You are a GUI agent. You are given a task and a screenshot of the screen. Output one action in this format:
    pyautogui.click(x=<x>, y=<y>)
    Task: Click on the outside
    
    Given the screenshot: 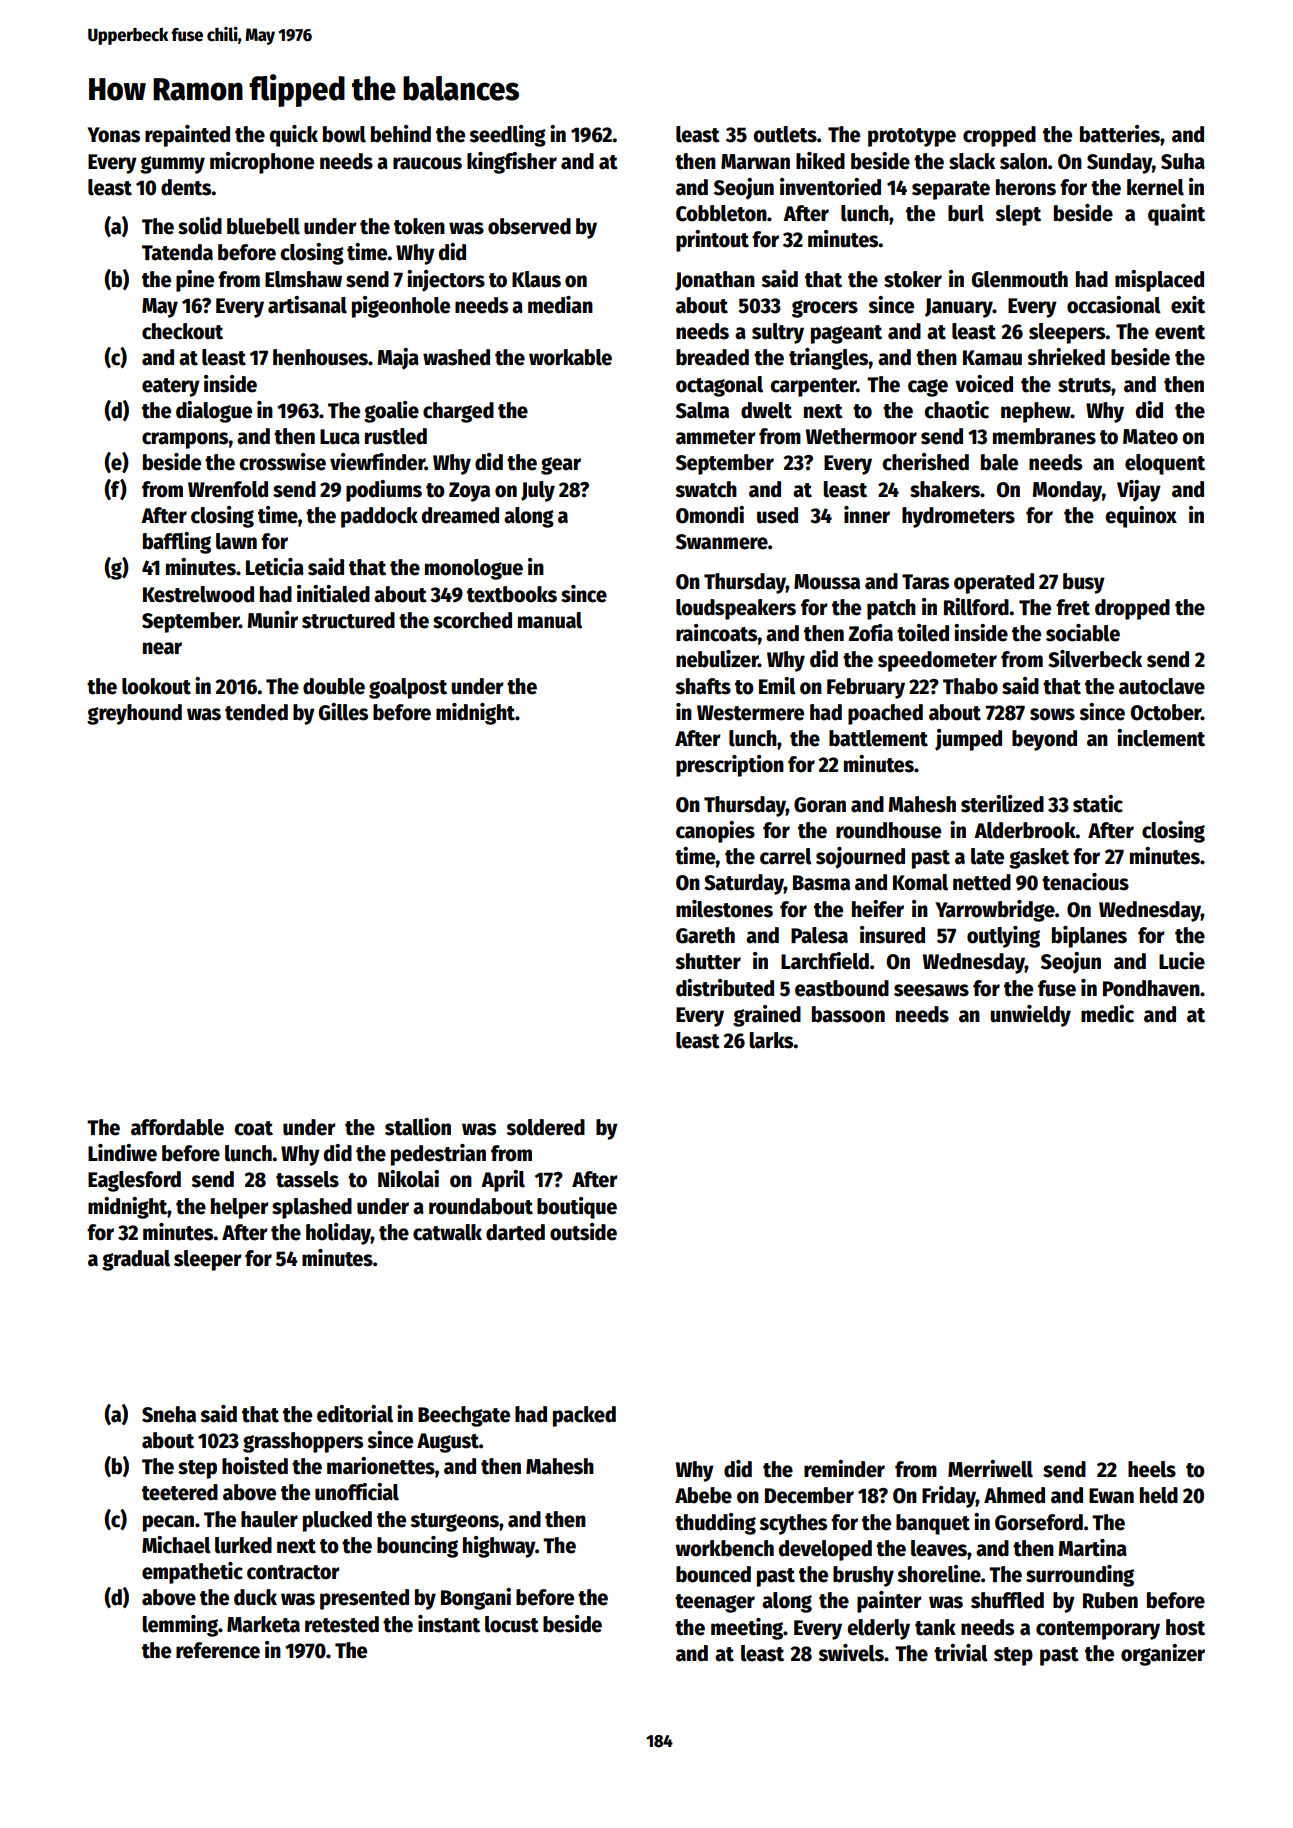 What is the action you would take?
    pyautogui.click(x=583, y=1232)
